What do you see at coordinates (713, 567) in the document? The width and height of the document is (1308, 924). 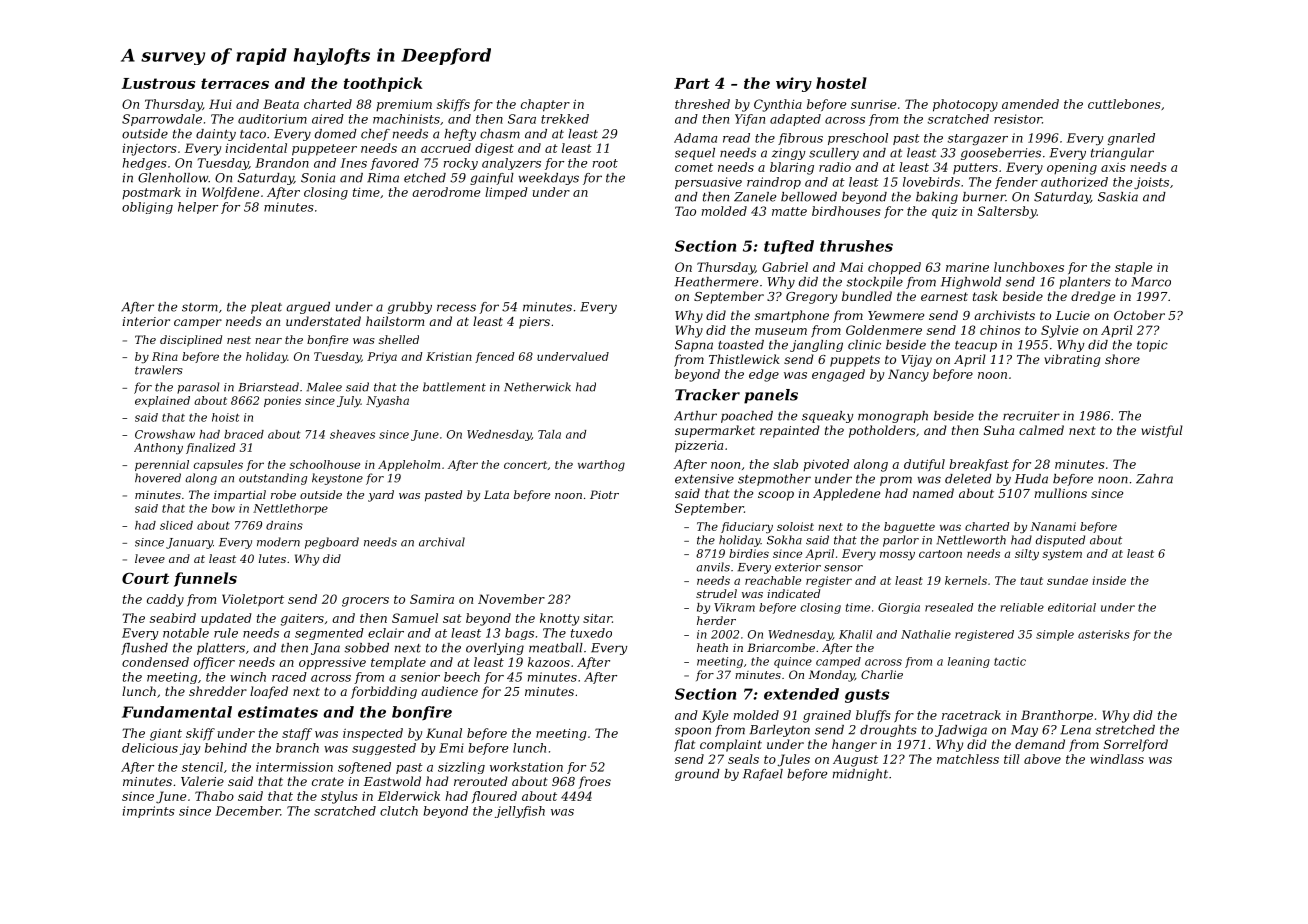 I see `anvils` at bounding box center [713, 567].
